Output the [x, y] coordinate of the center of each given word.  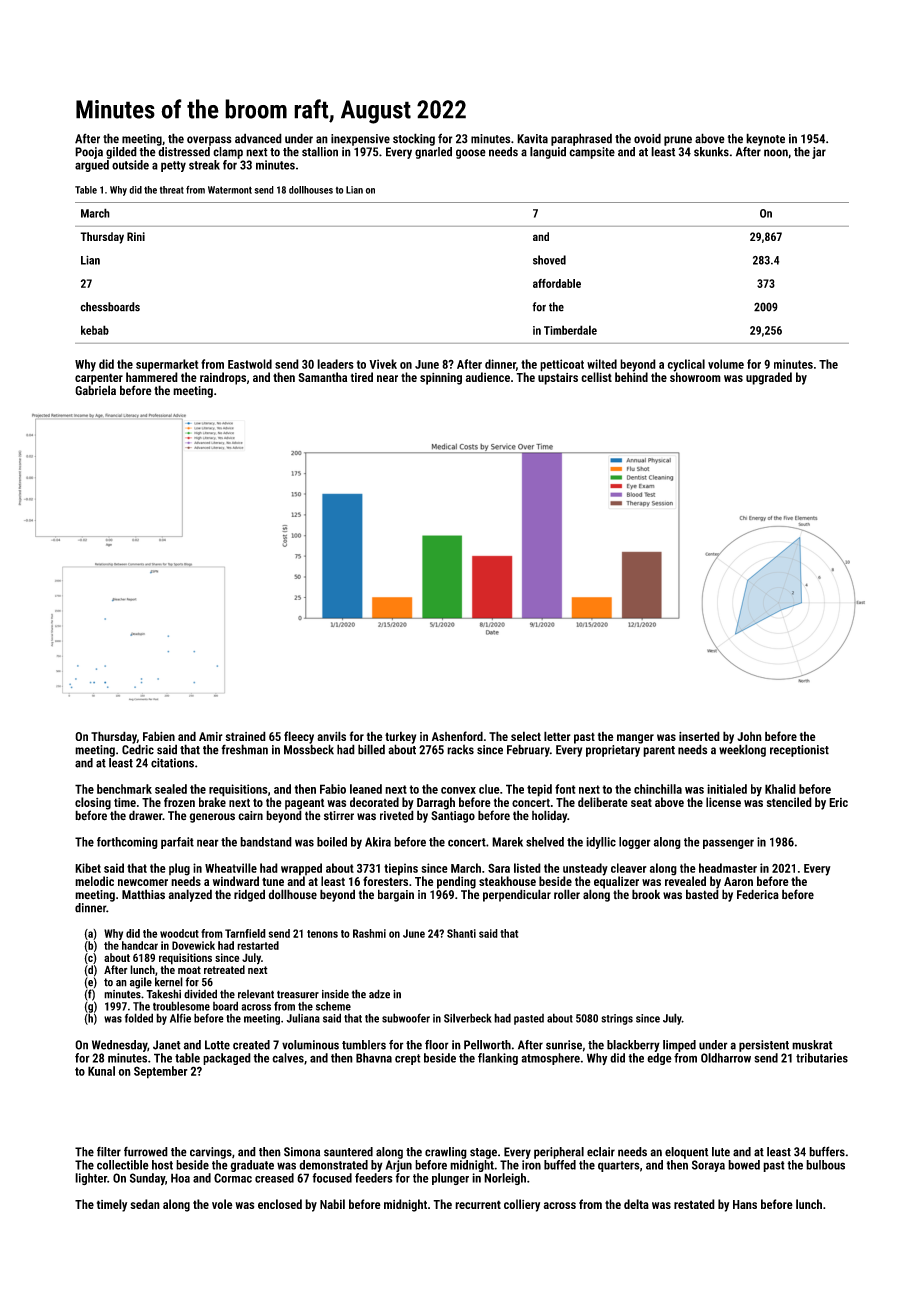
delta [636, 1204]
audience [488, 377]
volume [726, 364]
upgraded [769, 378]
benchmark [124, 789]
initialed [727, 789]
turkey [400, 737]
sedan [145, 1204]
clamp [228, 153]
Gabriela [95, 390]
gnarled [433, 153]
